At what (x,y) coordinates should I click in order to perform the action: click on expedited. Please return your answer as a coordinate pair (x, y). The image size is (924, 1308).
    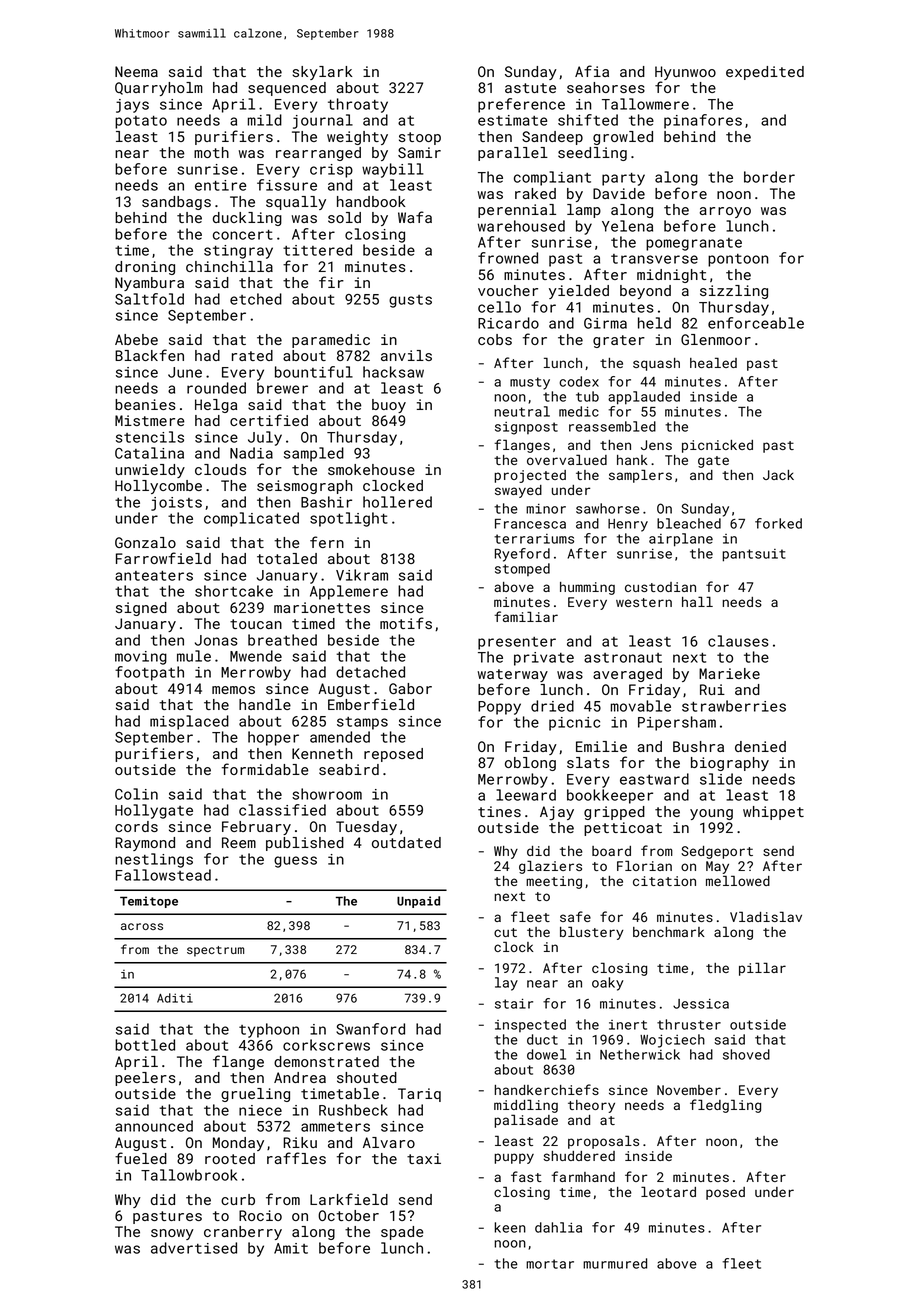
    Looking at the image, I should click on (765, 73).
